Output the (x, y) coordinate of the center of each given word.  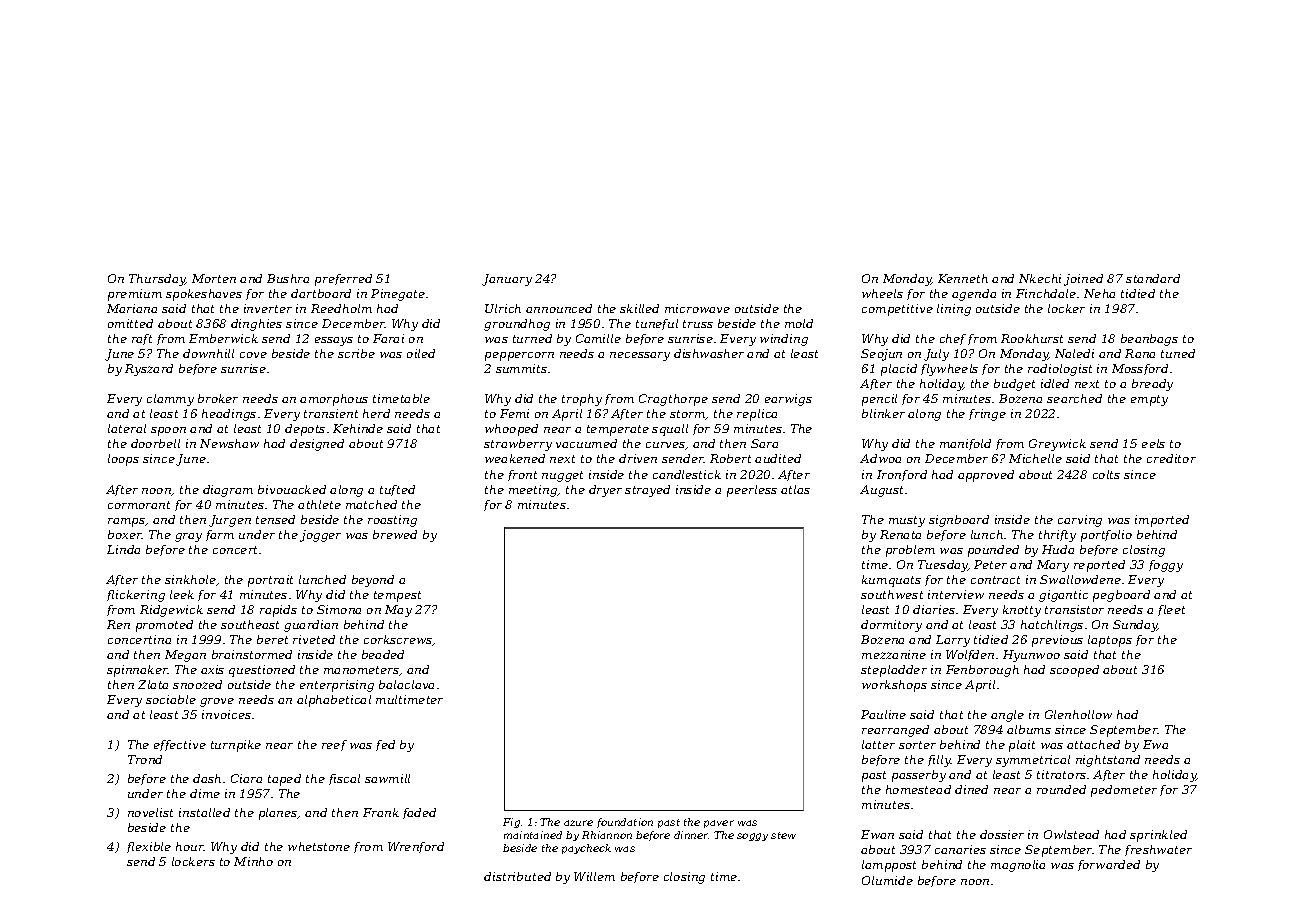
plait (1022, 746)
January (507, 280)
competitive (897, 310)
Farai (388, 338)
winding (784, 340)
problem (910, 551)
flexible (149, 847)
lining (954, 310)
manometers (361, 670)
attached (1093, 744)
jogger (320, 536)
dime (205, 793)
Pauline (883, 714)
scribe (356, 353)
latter (878, 744)
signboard (959, 521)
